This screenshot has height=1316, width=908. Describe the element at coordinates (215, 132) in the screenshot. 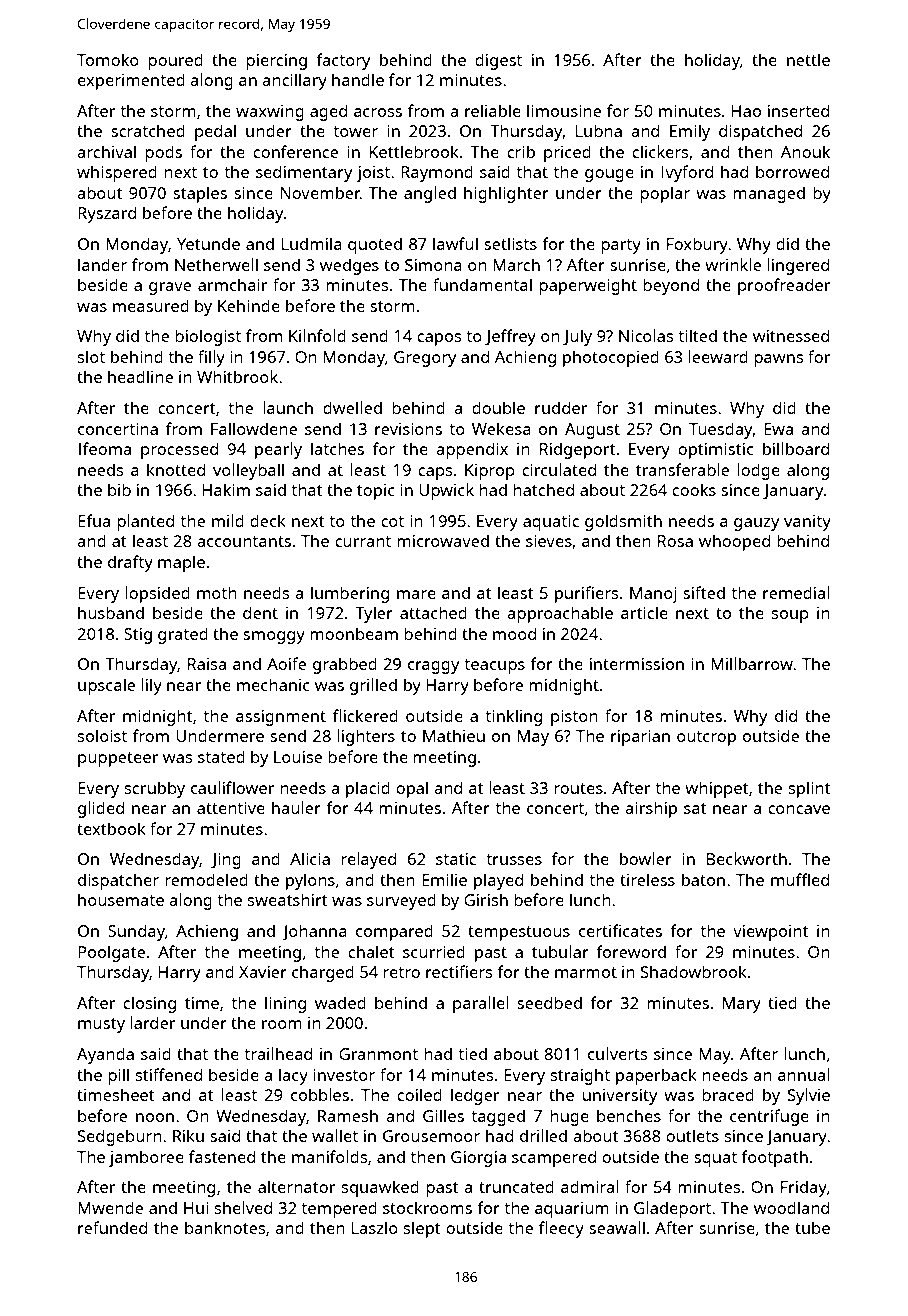

I see `pedal` at that location.
